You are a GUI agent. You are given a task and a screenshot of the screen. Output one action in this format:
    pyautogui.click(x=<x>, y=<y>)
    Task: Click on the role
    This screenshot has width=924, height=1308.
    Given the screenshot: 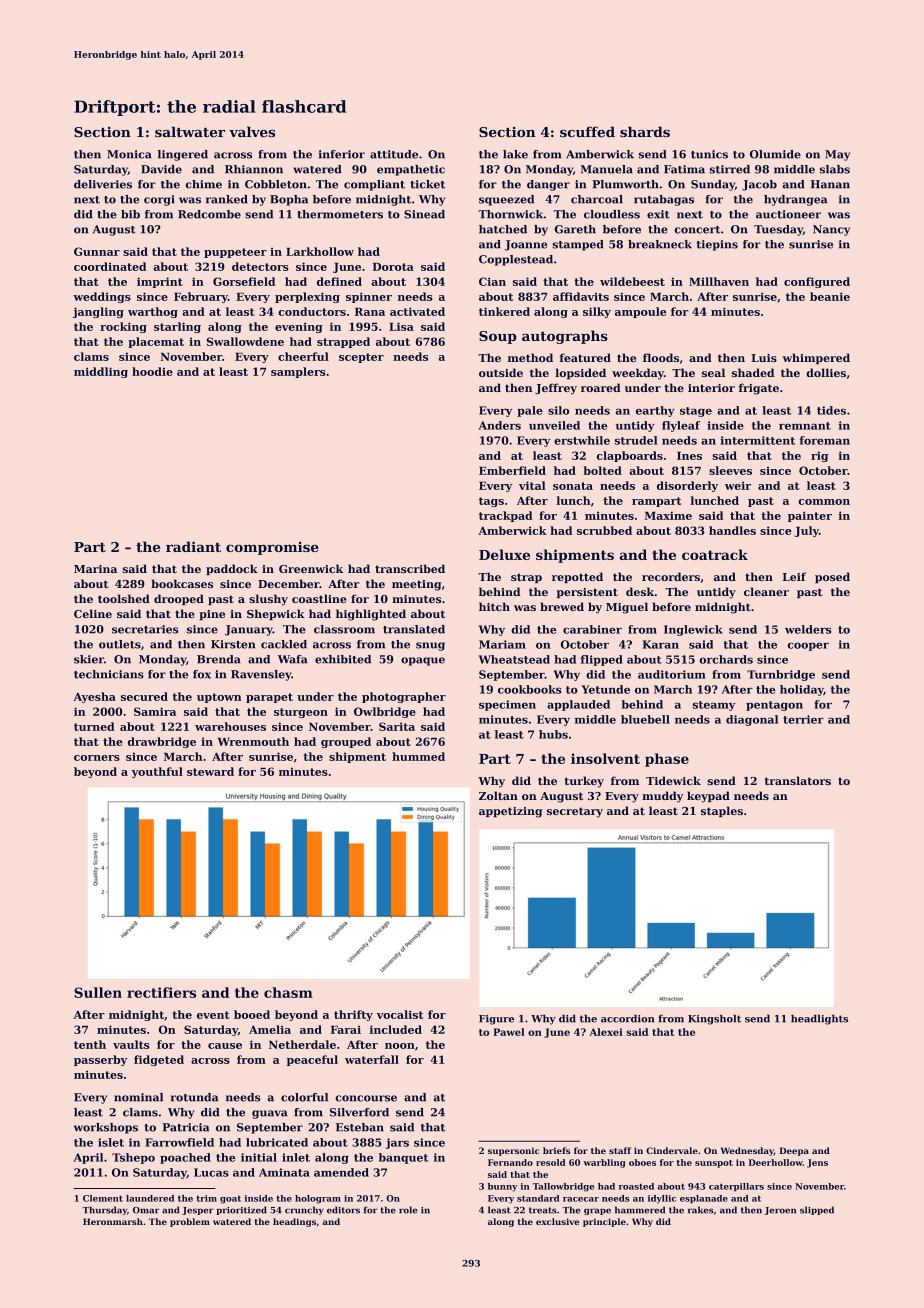 What is the action you would take?
    pyautogui.click(x=408, y=1210)
